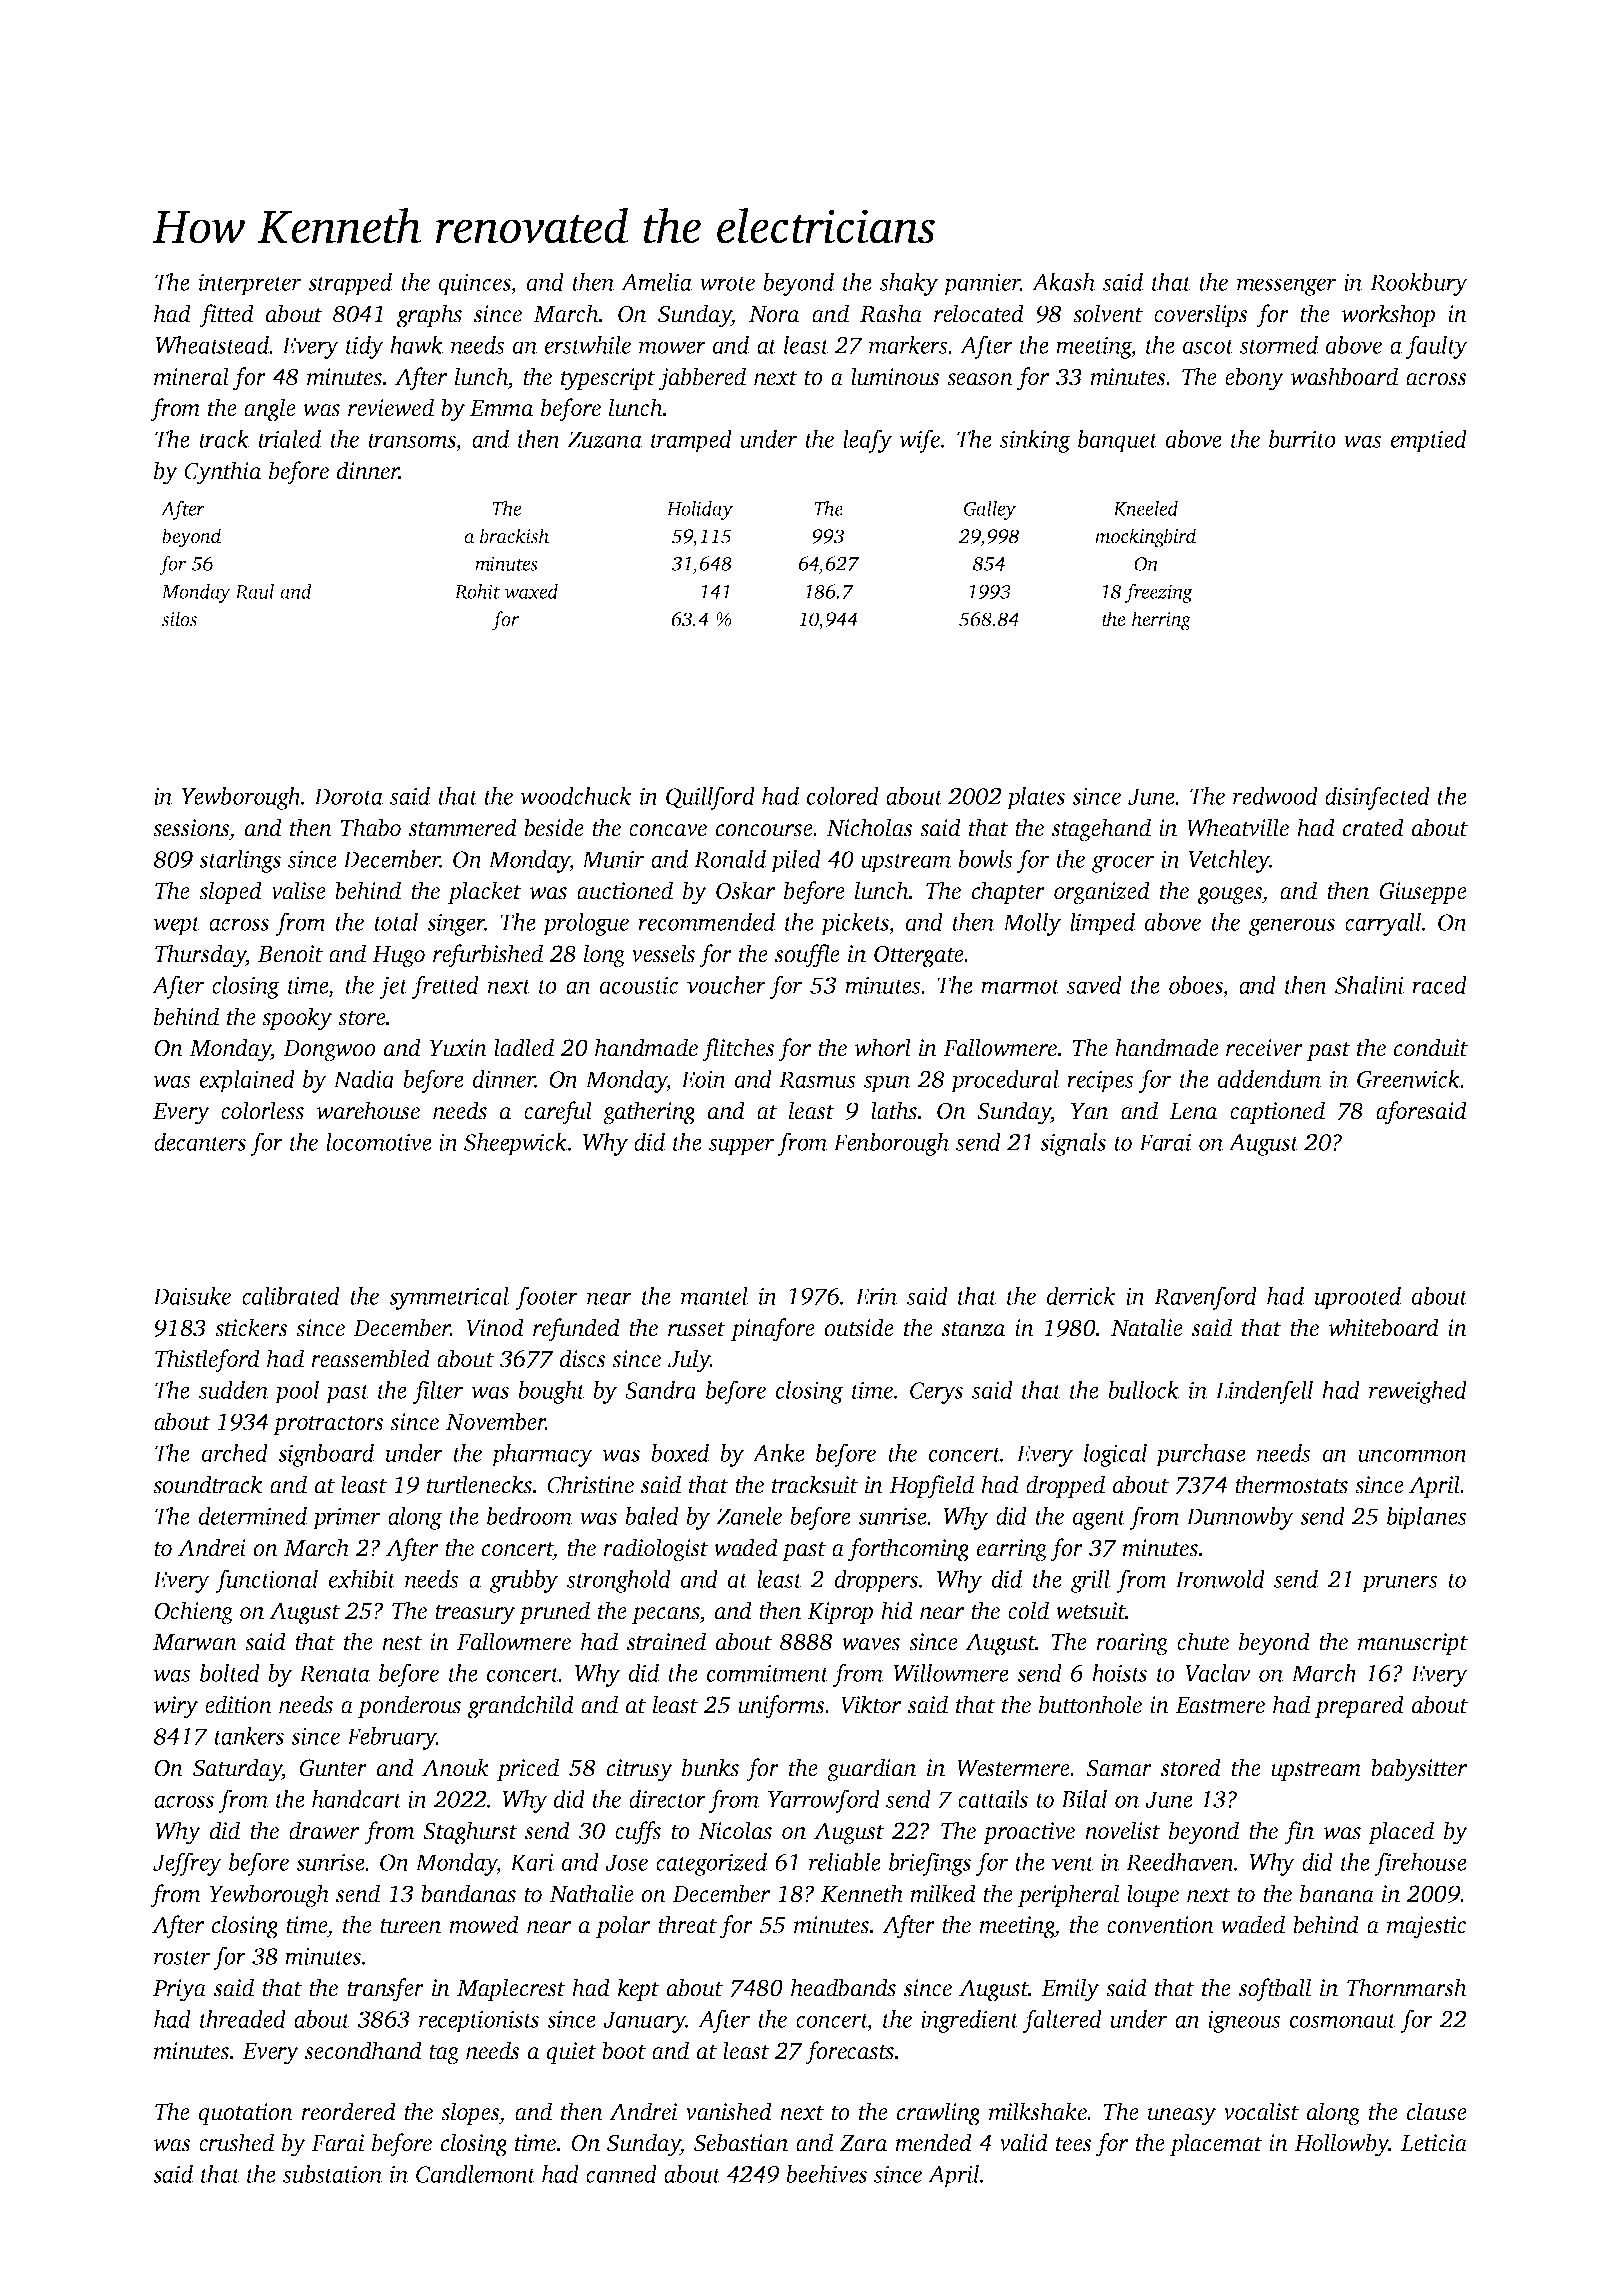  Describe the element at coordinates (477, 591) in the screenshot. I see `Rohit` at that location.
